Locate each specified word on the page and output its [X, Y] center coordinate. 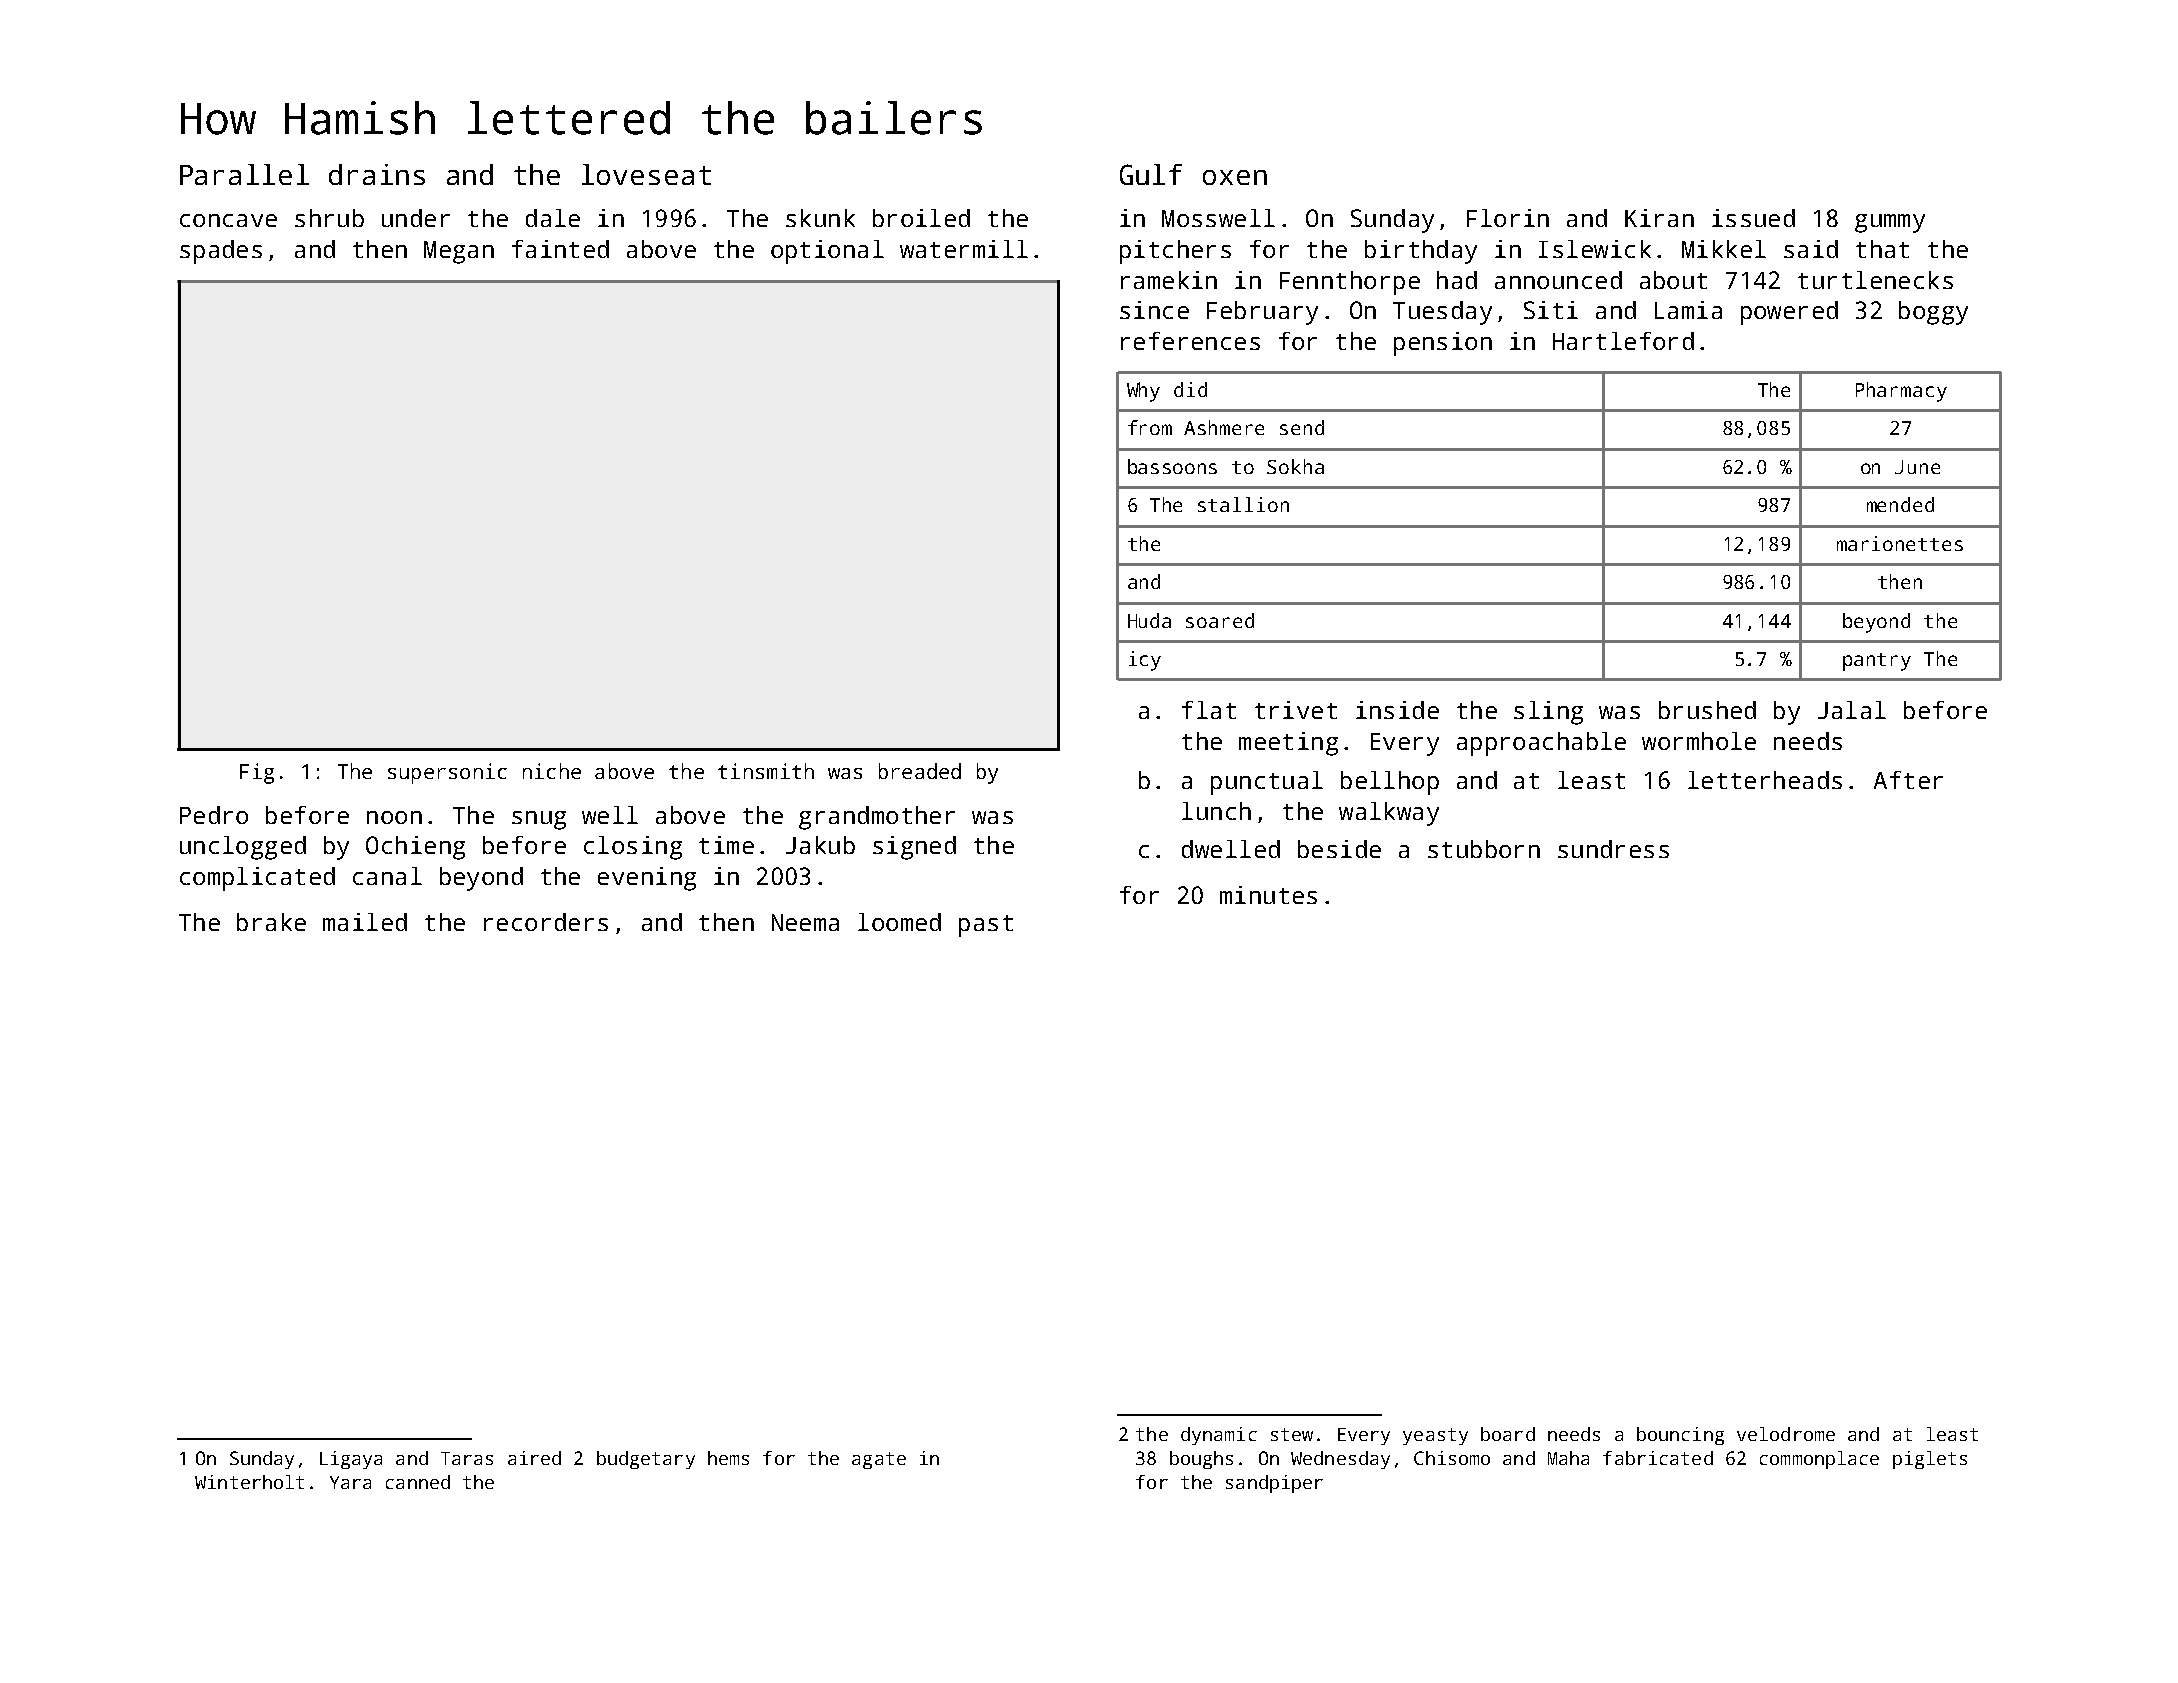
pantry [1877, 662]
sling [1548, 713]
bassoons [1172, 466]
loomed [899, 922]
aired [534, 1458]
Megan [459, 252]
